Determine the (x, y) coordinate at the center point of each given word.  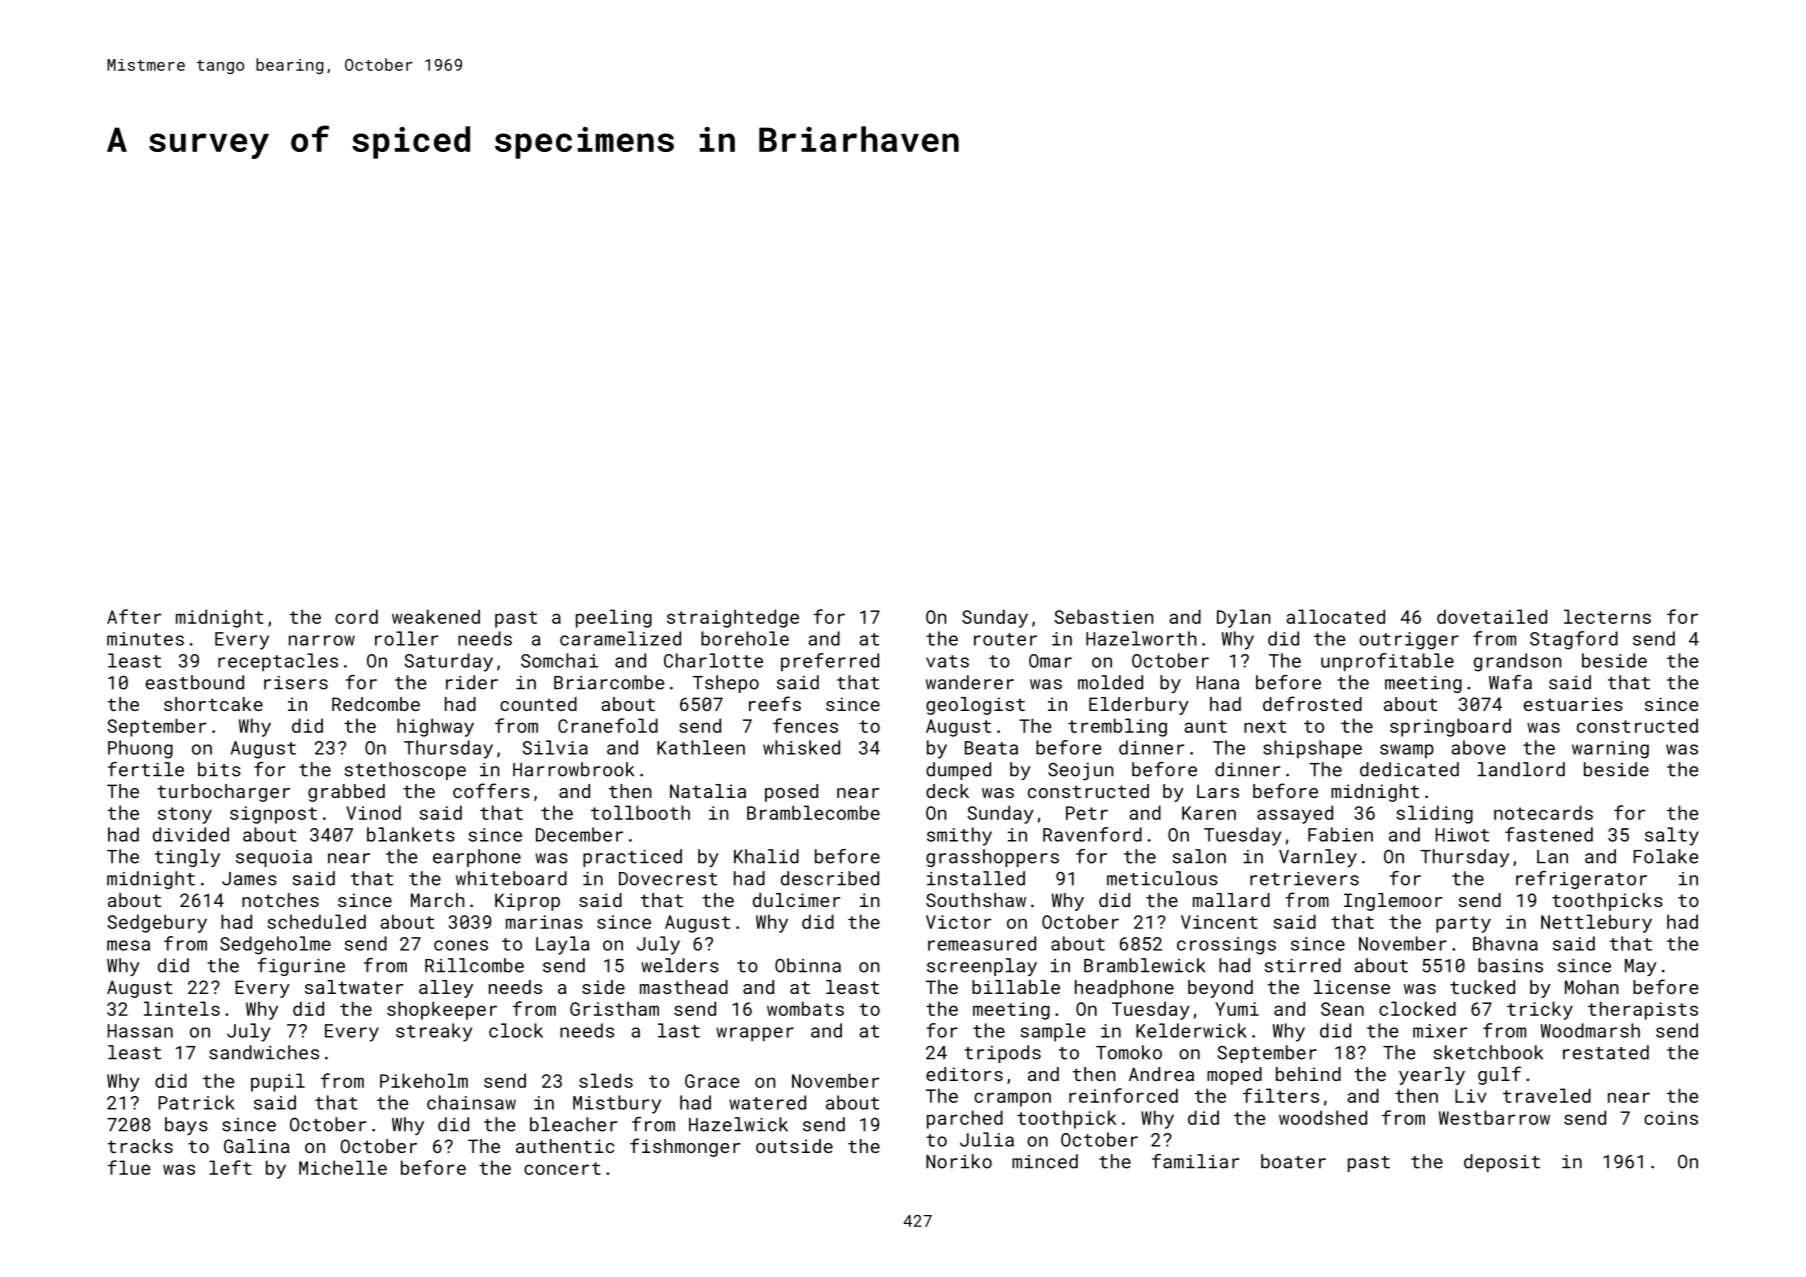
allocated (1335, 616)
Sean (1342, 1009)
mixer (1440, 1031)
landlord (1521, 769)
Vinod (373, 812)
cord (356, 616)
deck (947, 791)
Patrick (197, 1102)
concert (562, 1168)
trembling (1117, 727)
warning (1610, 750)
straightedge (733, 618)
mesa (128, 945)
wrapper (755, 1034)
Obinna (808, 965)
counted (538, 704)
